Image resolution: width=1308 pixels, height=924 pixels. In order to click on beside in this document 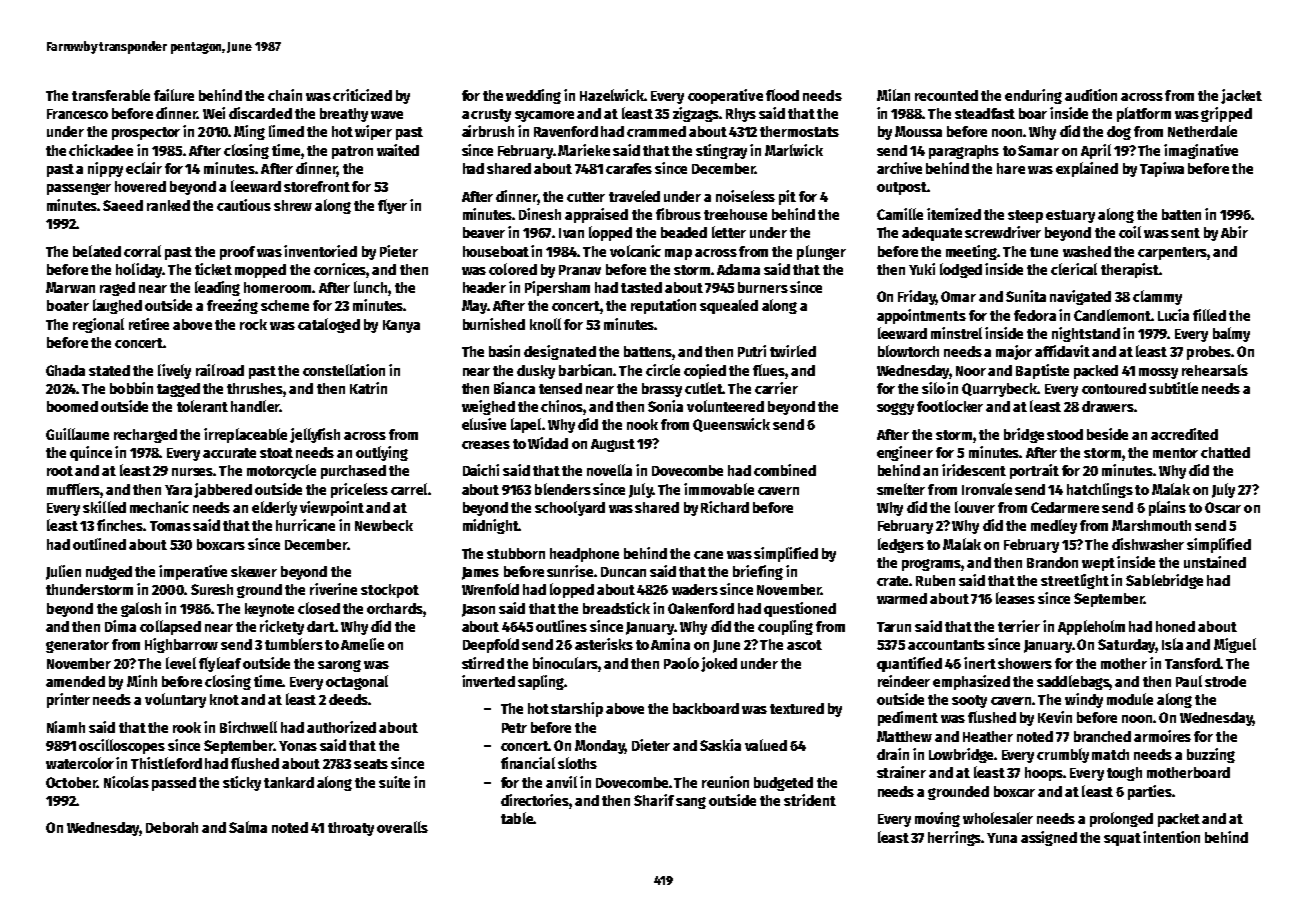, I will do `click(1107, 434)`.
